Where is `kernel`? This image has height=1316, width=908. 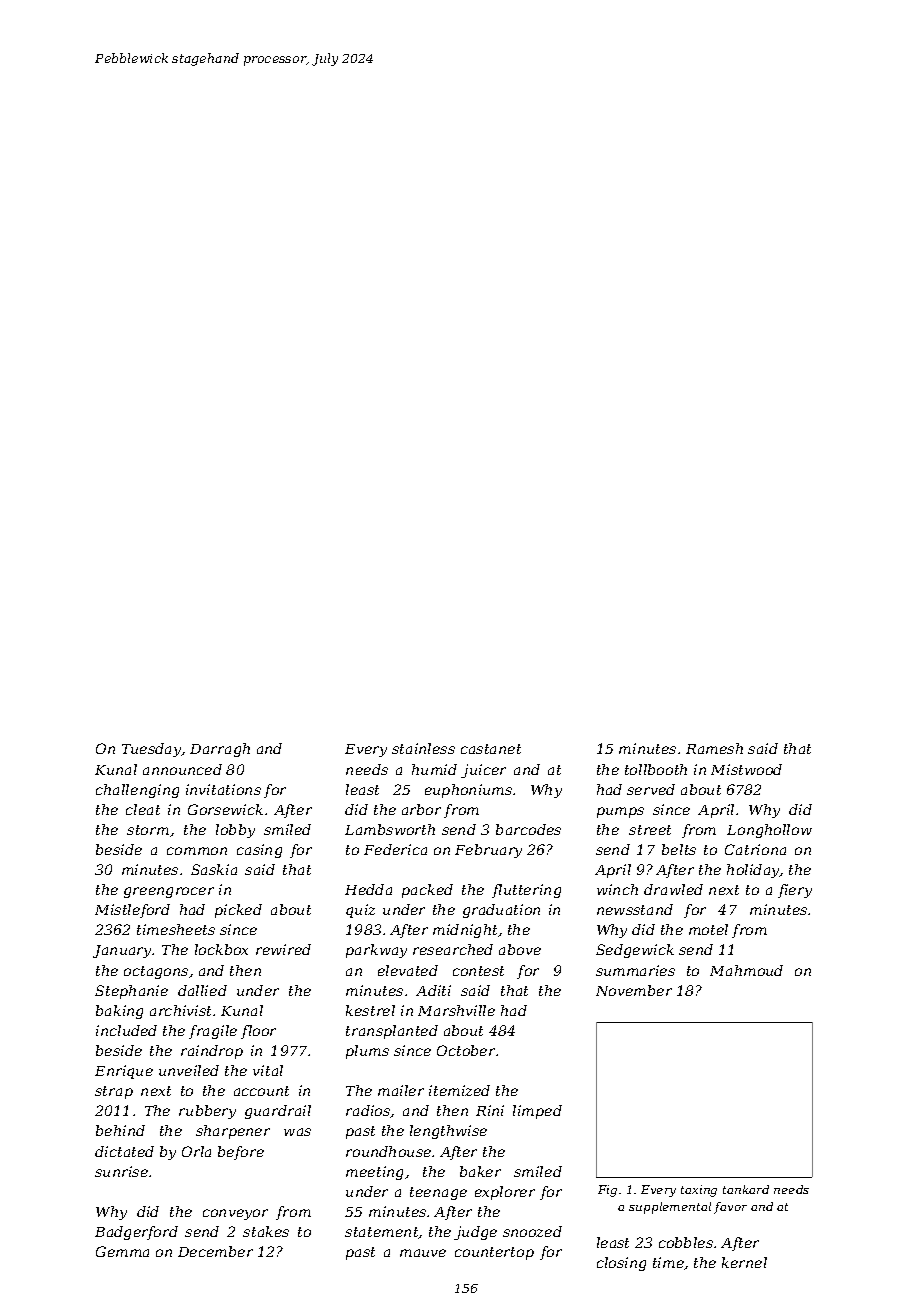 kernel is located at coordinates (744, 1262).
